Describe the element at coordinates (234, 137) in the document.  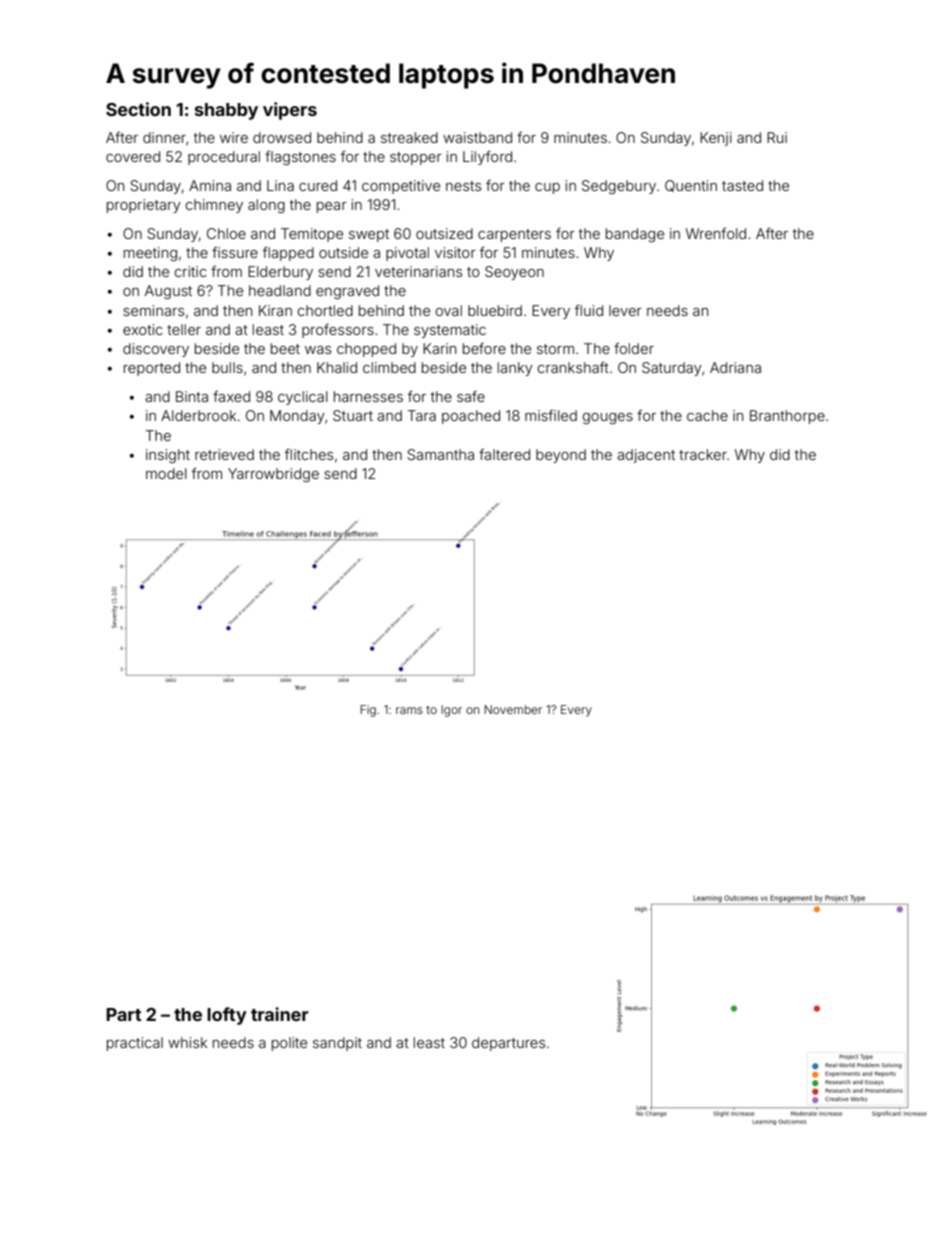
I see `wire` at that location.
